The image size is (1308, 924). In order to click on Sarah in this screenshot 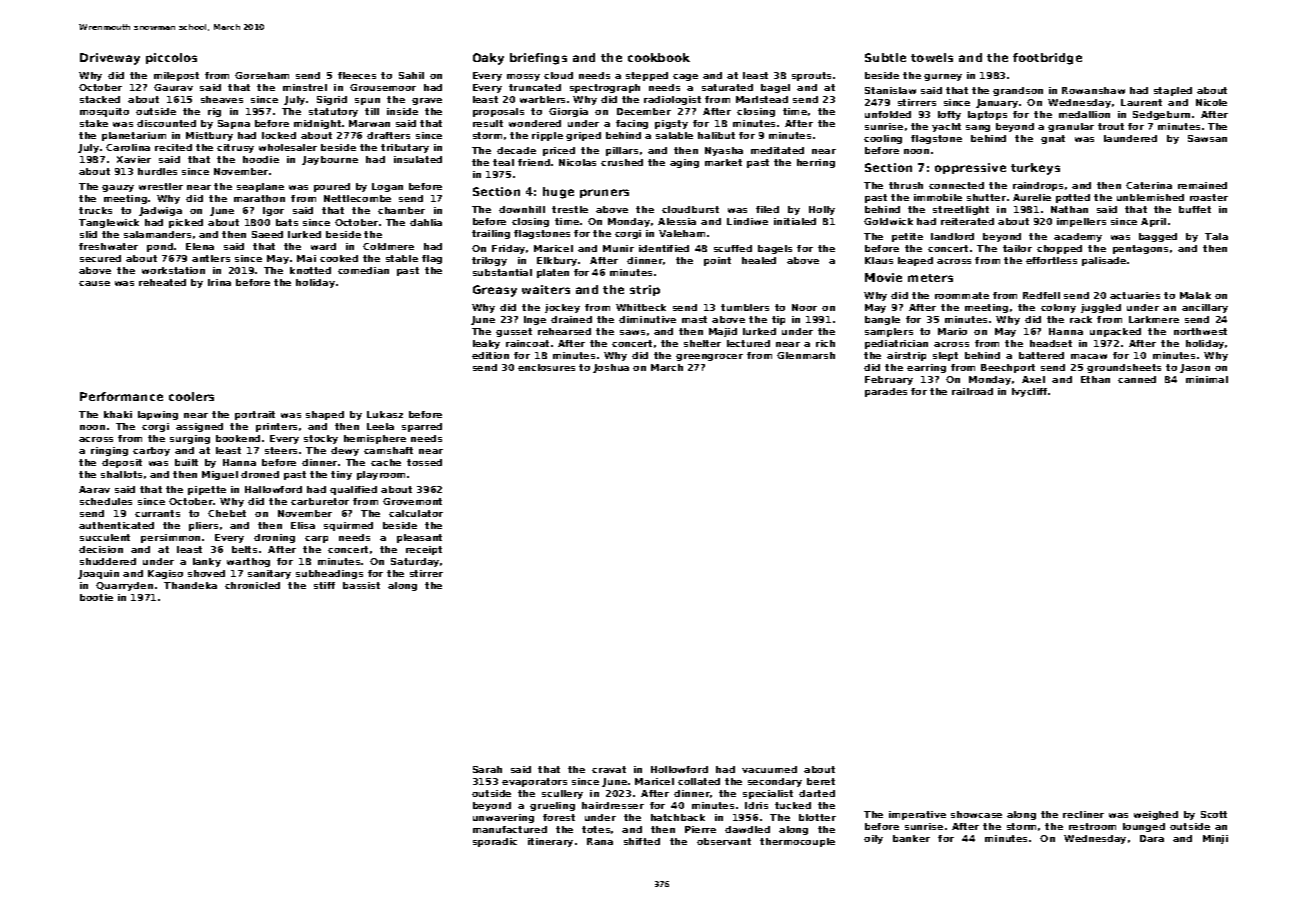, I will do `click(487, 769)`.
